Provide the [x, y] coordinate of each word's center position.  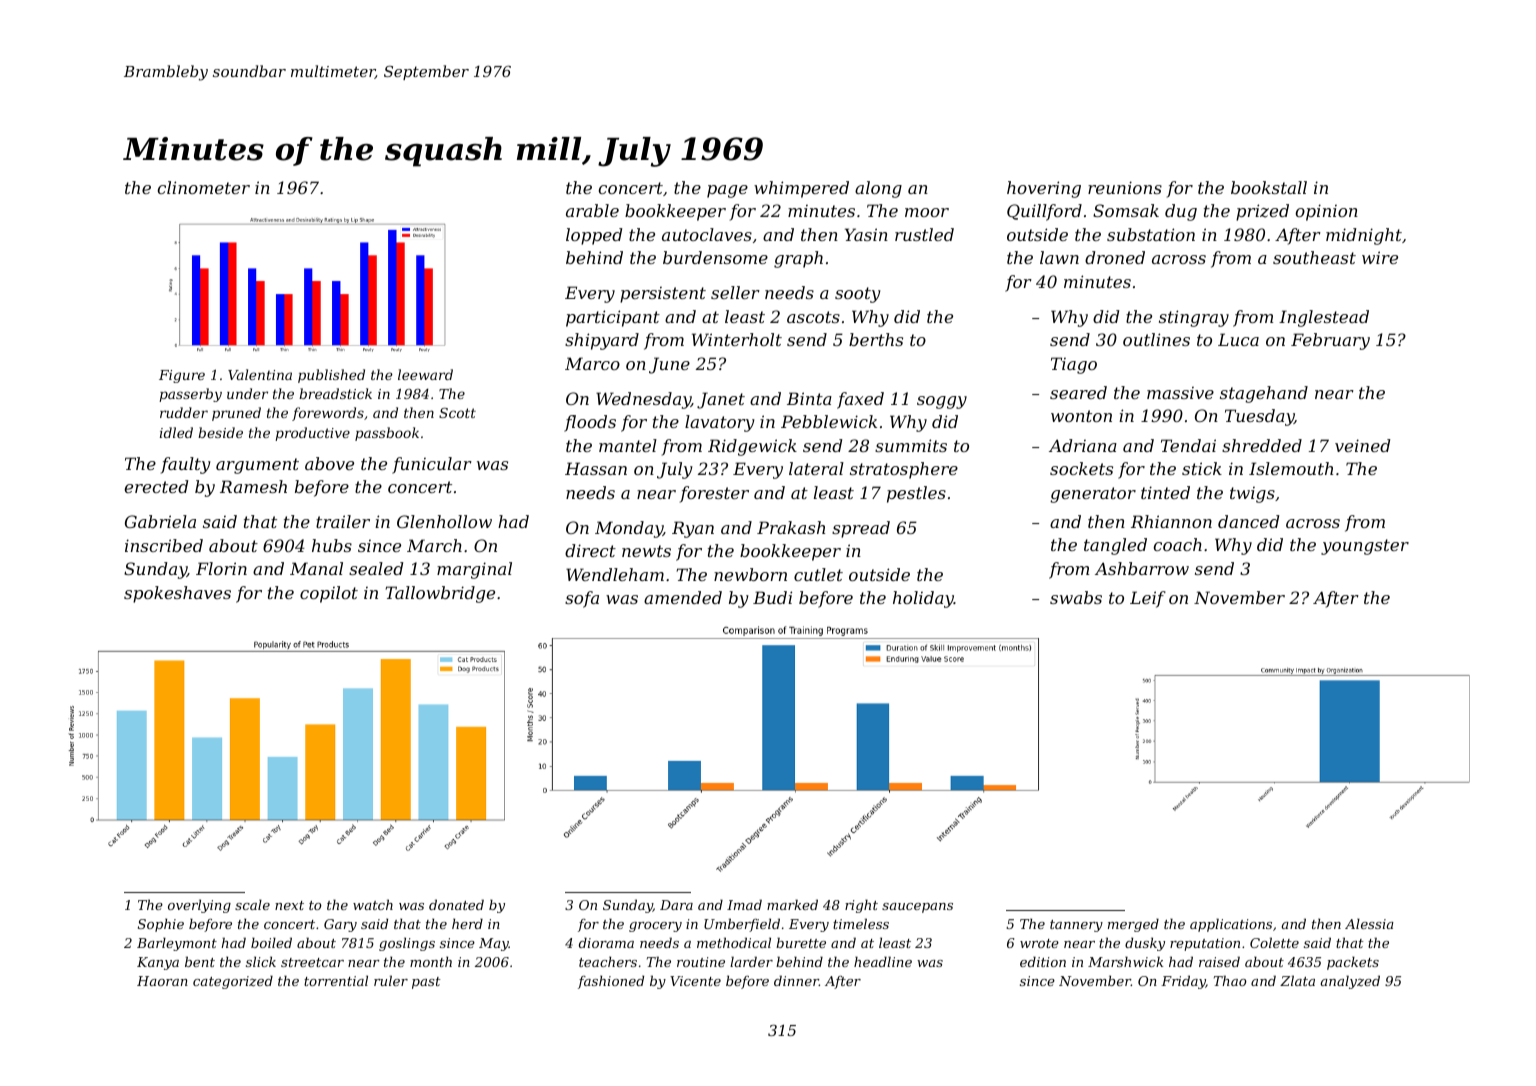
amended [683, 597]
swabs [1076, 597]
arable [592, 210]
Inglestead [1324, 318]
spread [861, 529]
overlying [199, 906]
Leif [1148, 599]
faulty [186, 465]
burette [801, 942]
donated [456, 904]
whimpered [801, 189]
